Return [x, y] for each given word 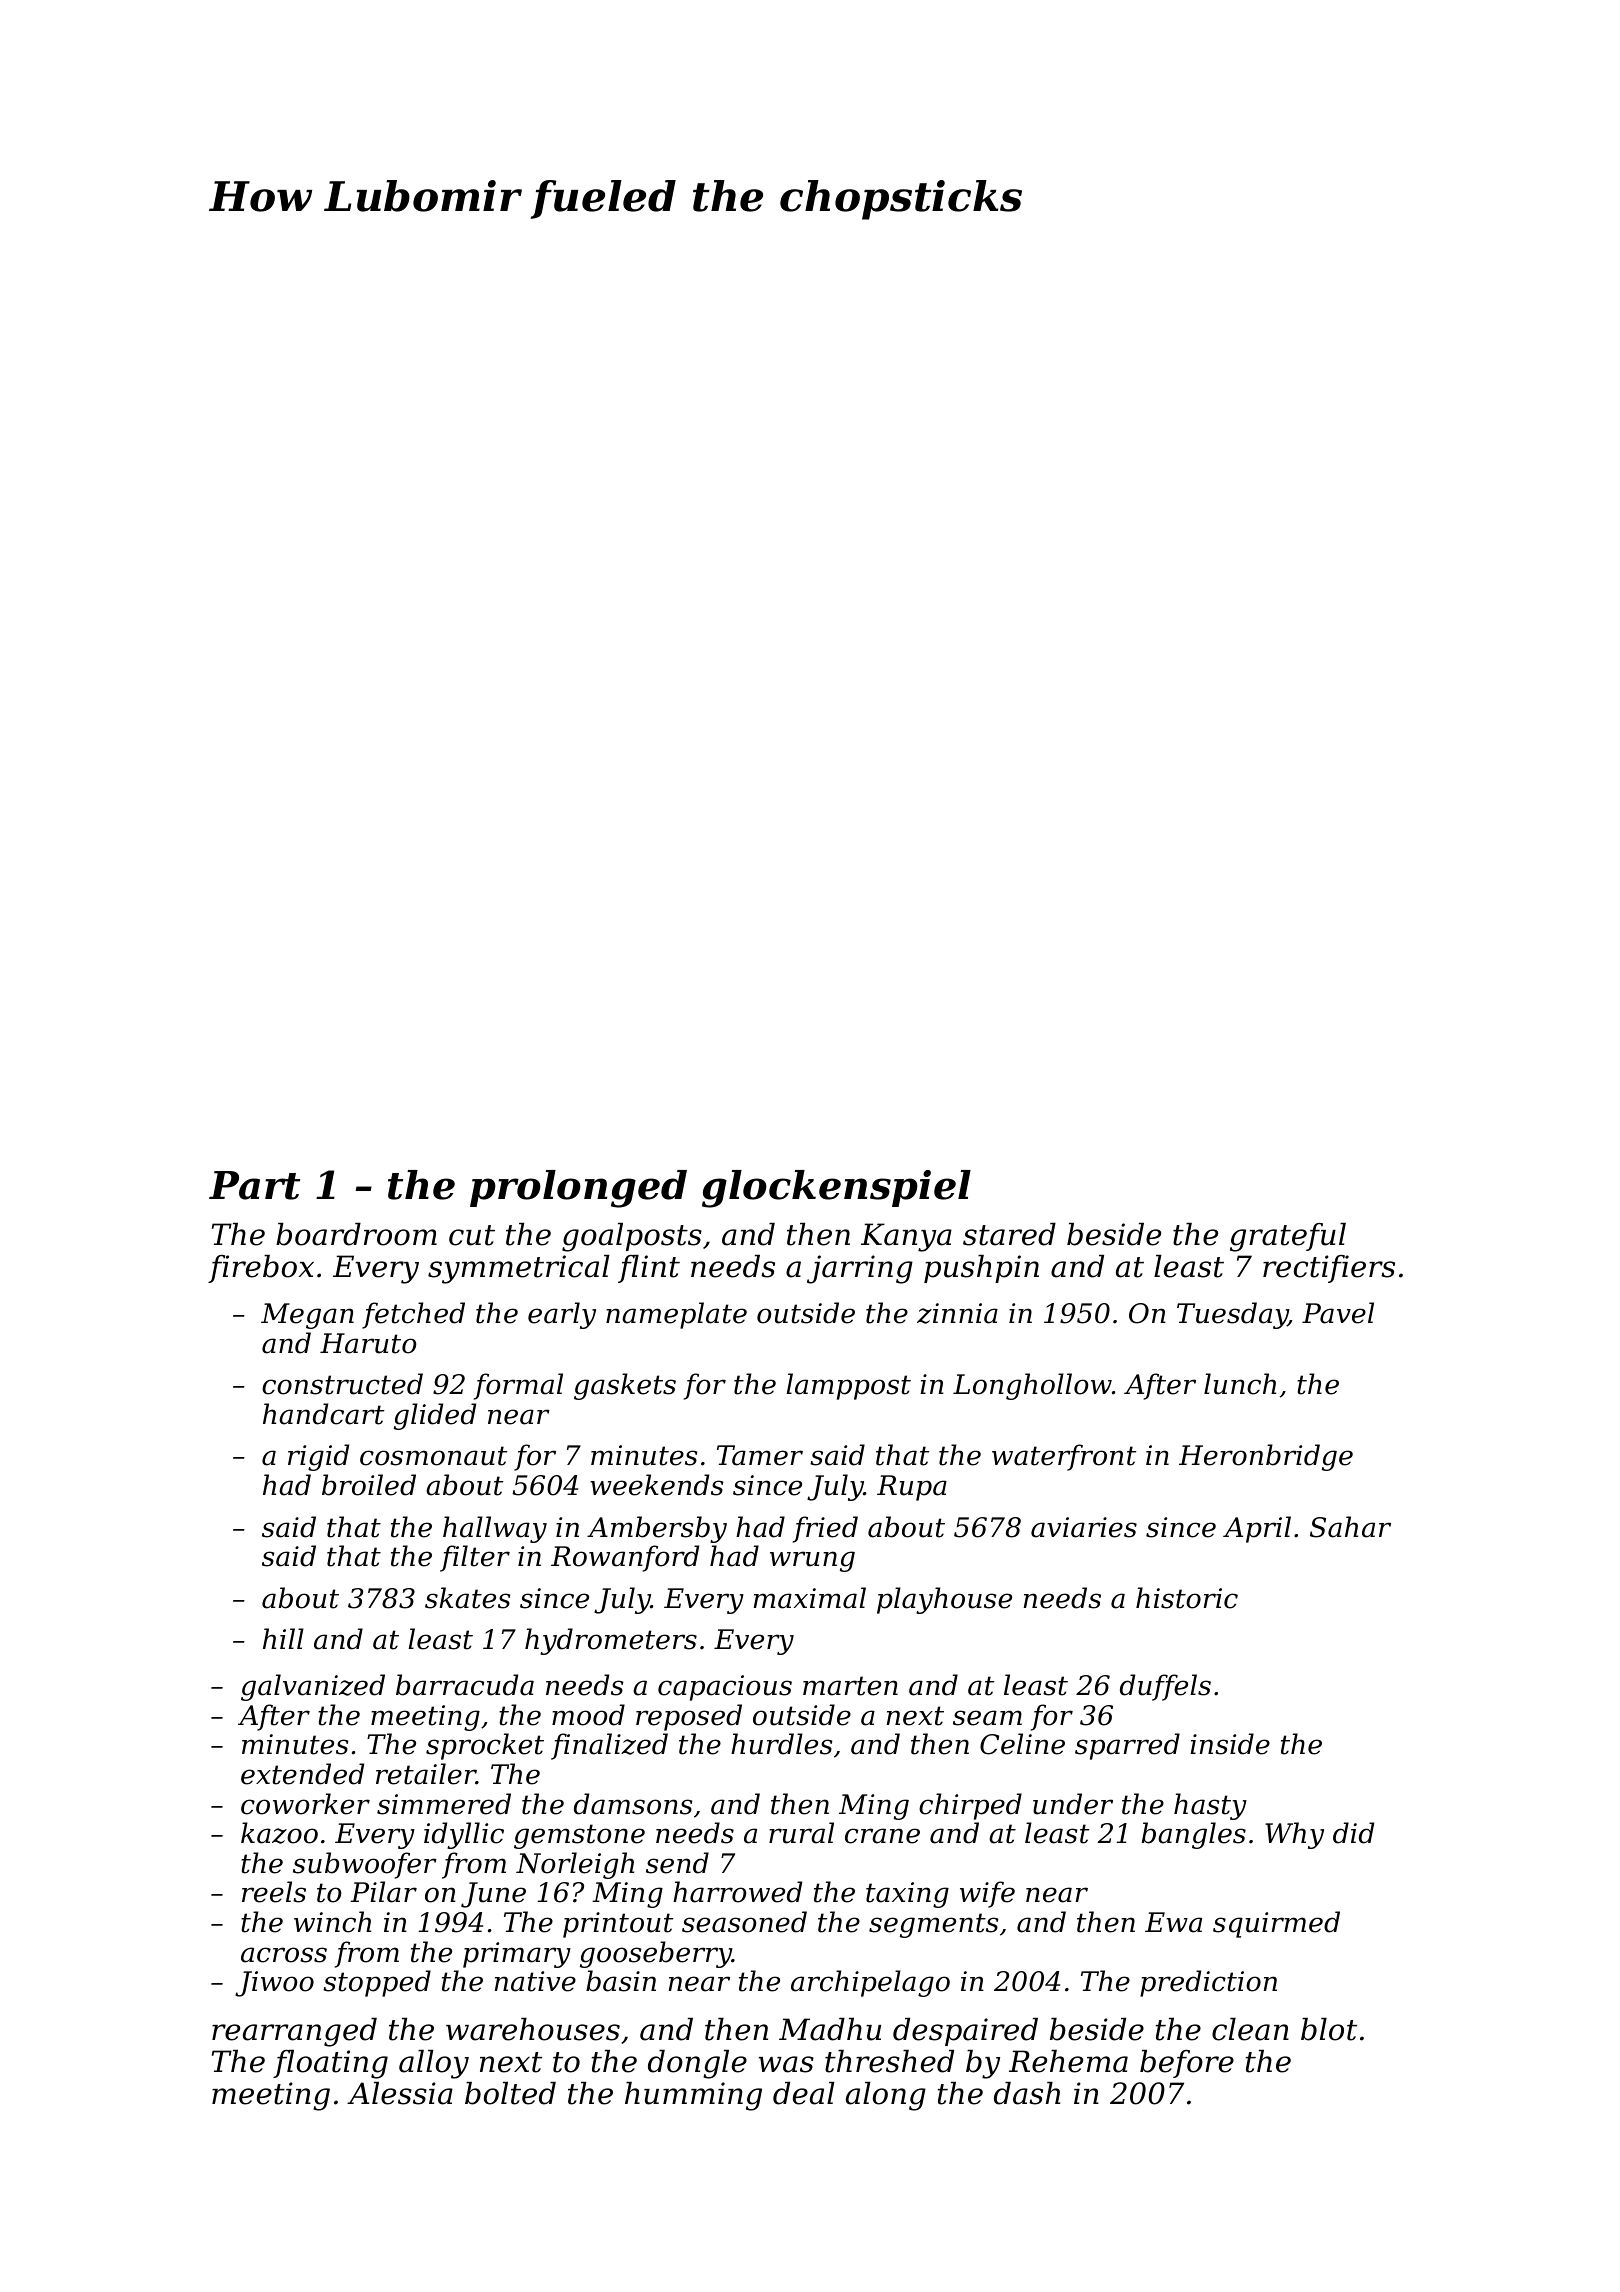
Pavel [1338, 1313]
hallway [495, 1529]
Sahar [1350, 1527]
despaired [965, 2032]
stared [1009, 1234]
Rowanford [625, 1558]
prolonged [578, 1189]
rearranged [294, 2032]
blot [1329, 2029]
